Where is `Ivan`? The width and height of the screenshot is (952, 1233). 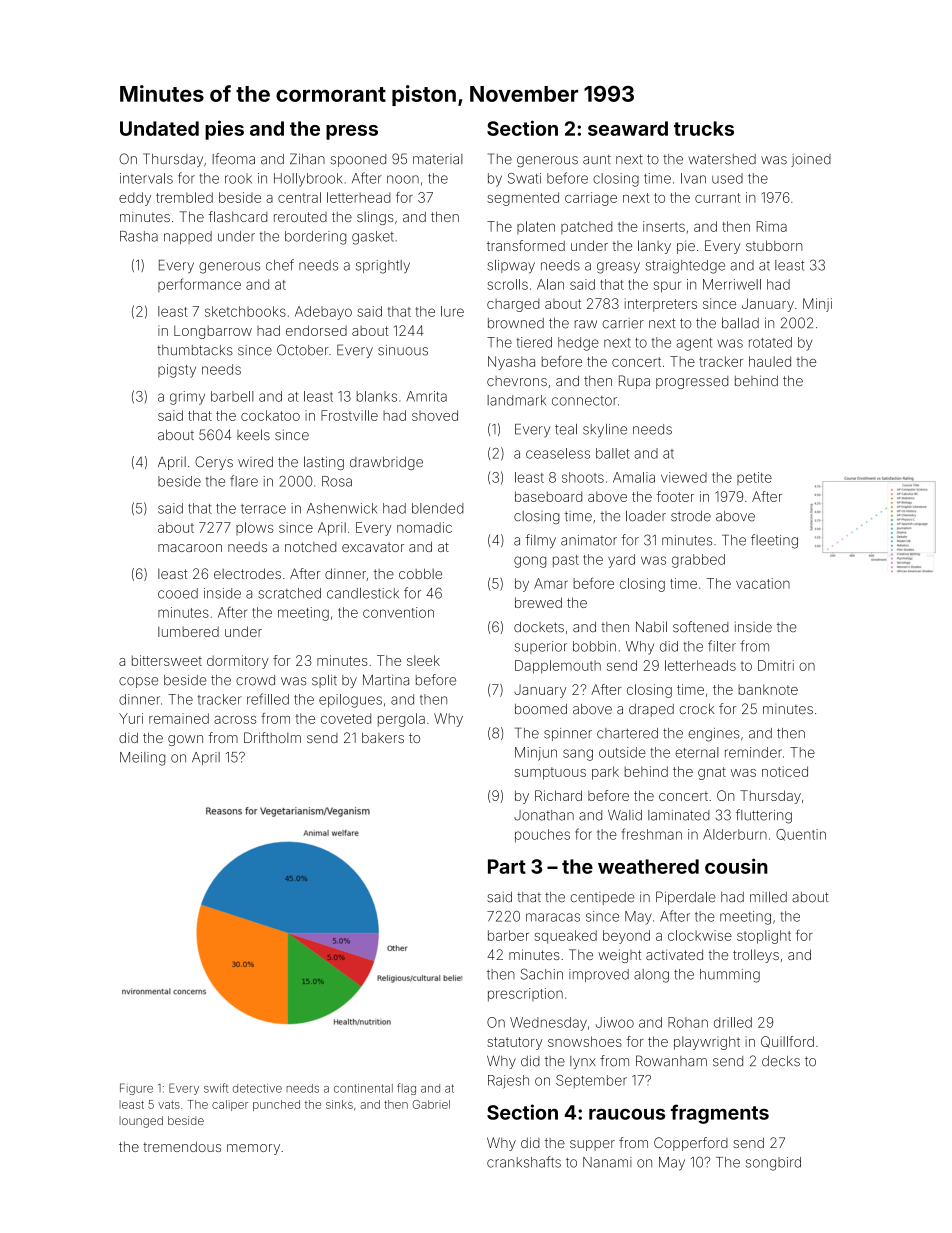
Ivan is located at coordinates (693, 178).
